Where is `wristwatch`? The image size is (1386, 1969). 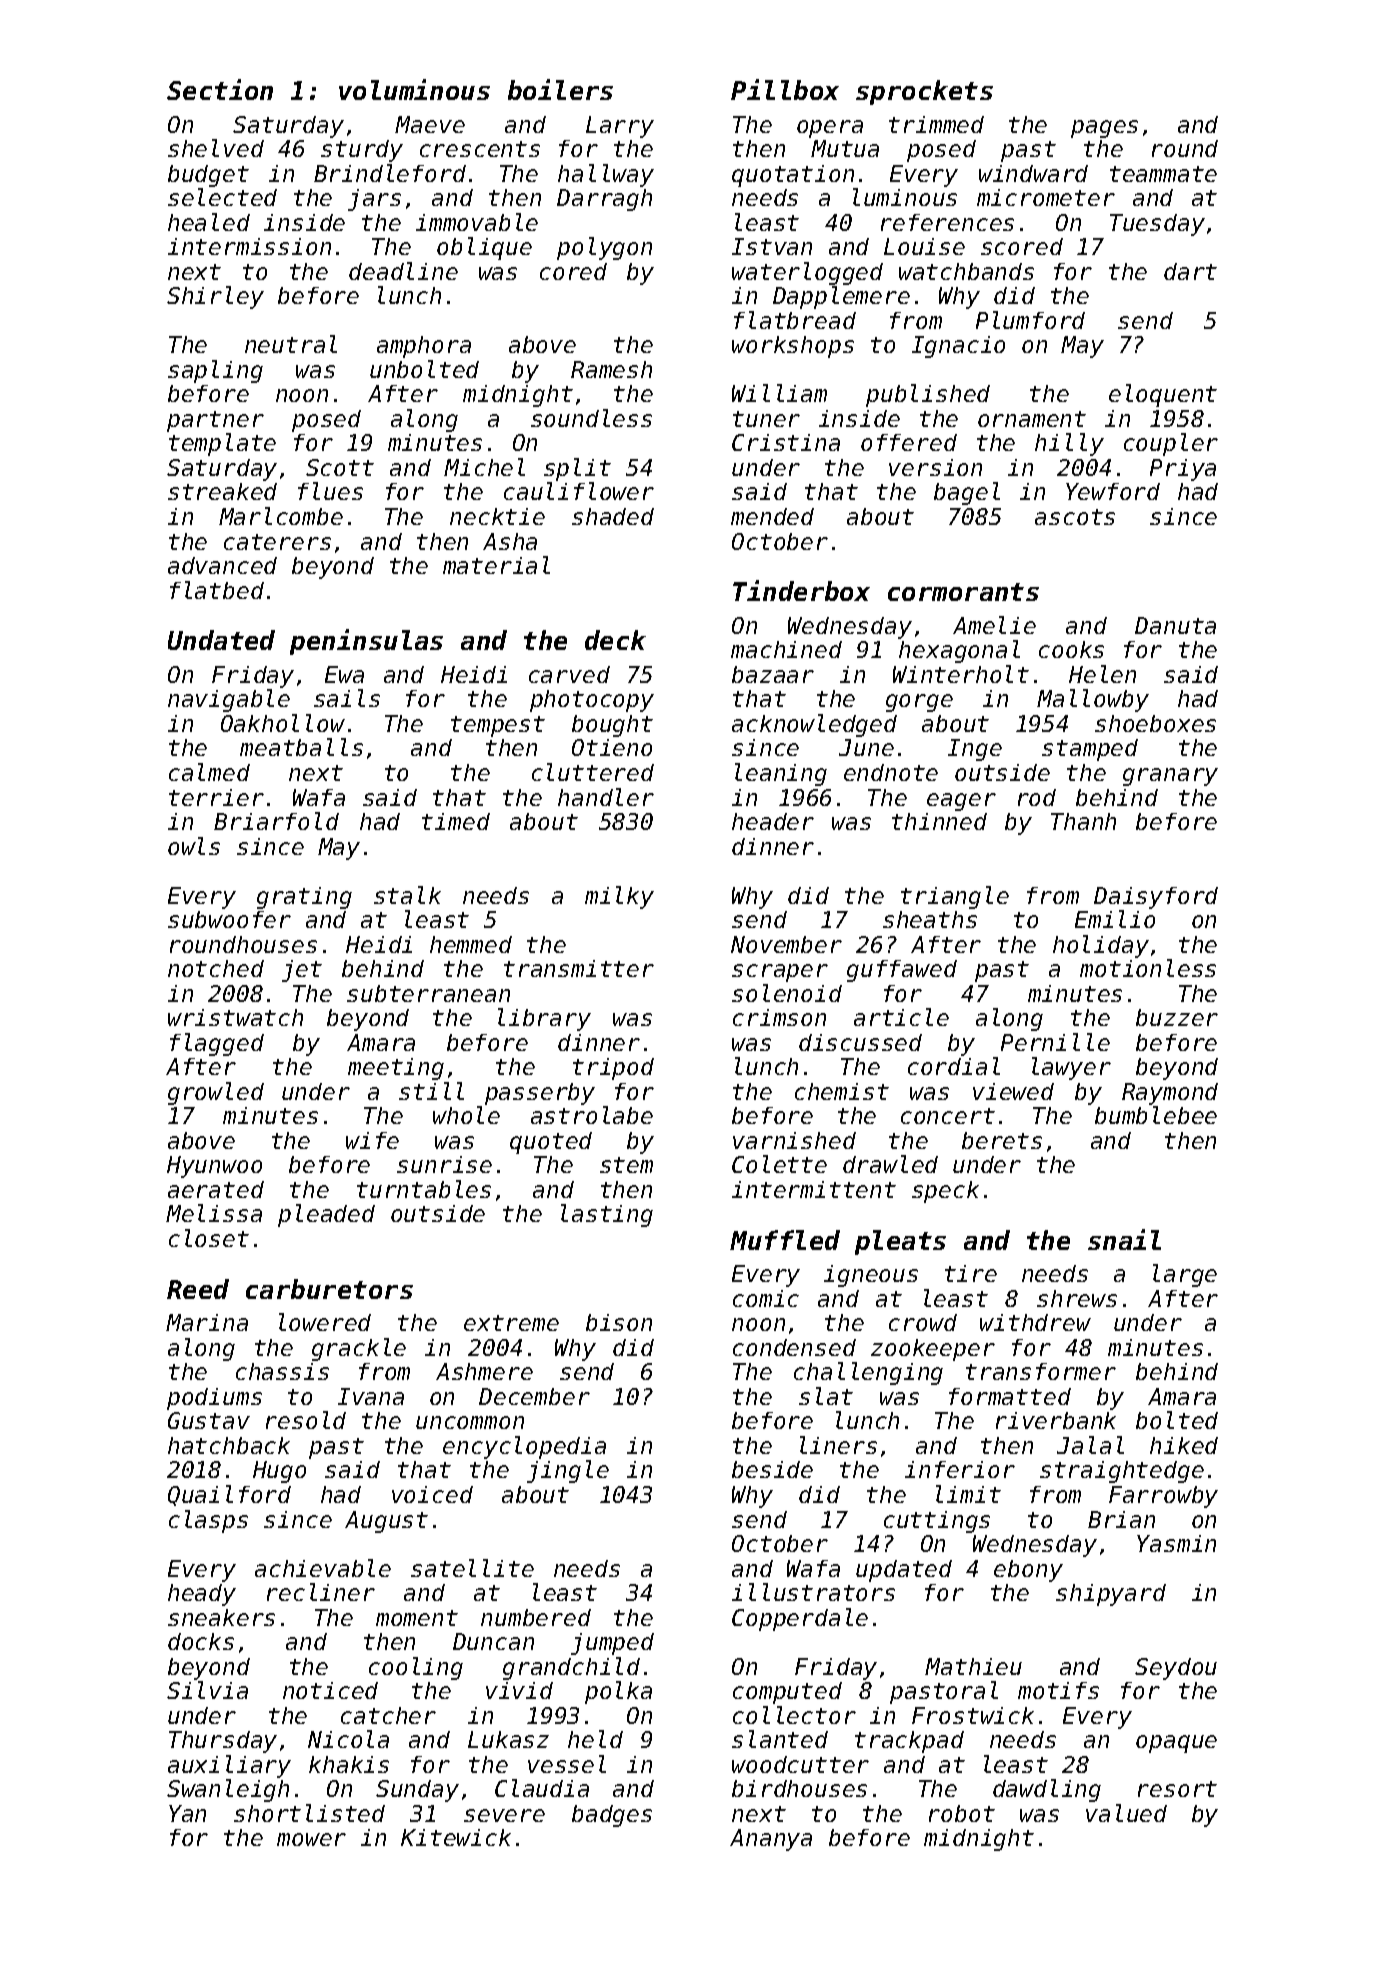
wristwatch is located at coordinates (235, 1017).
